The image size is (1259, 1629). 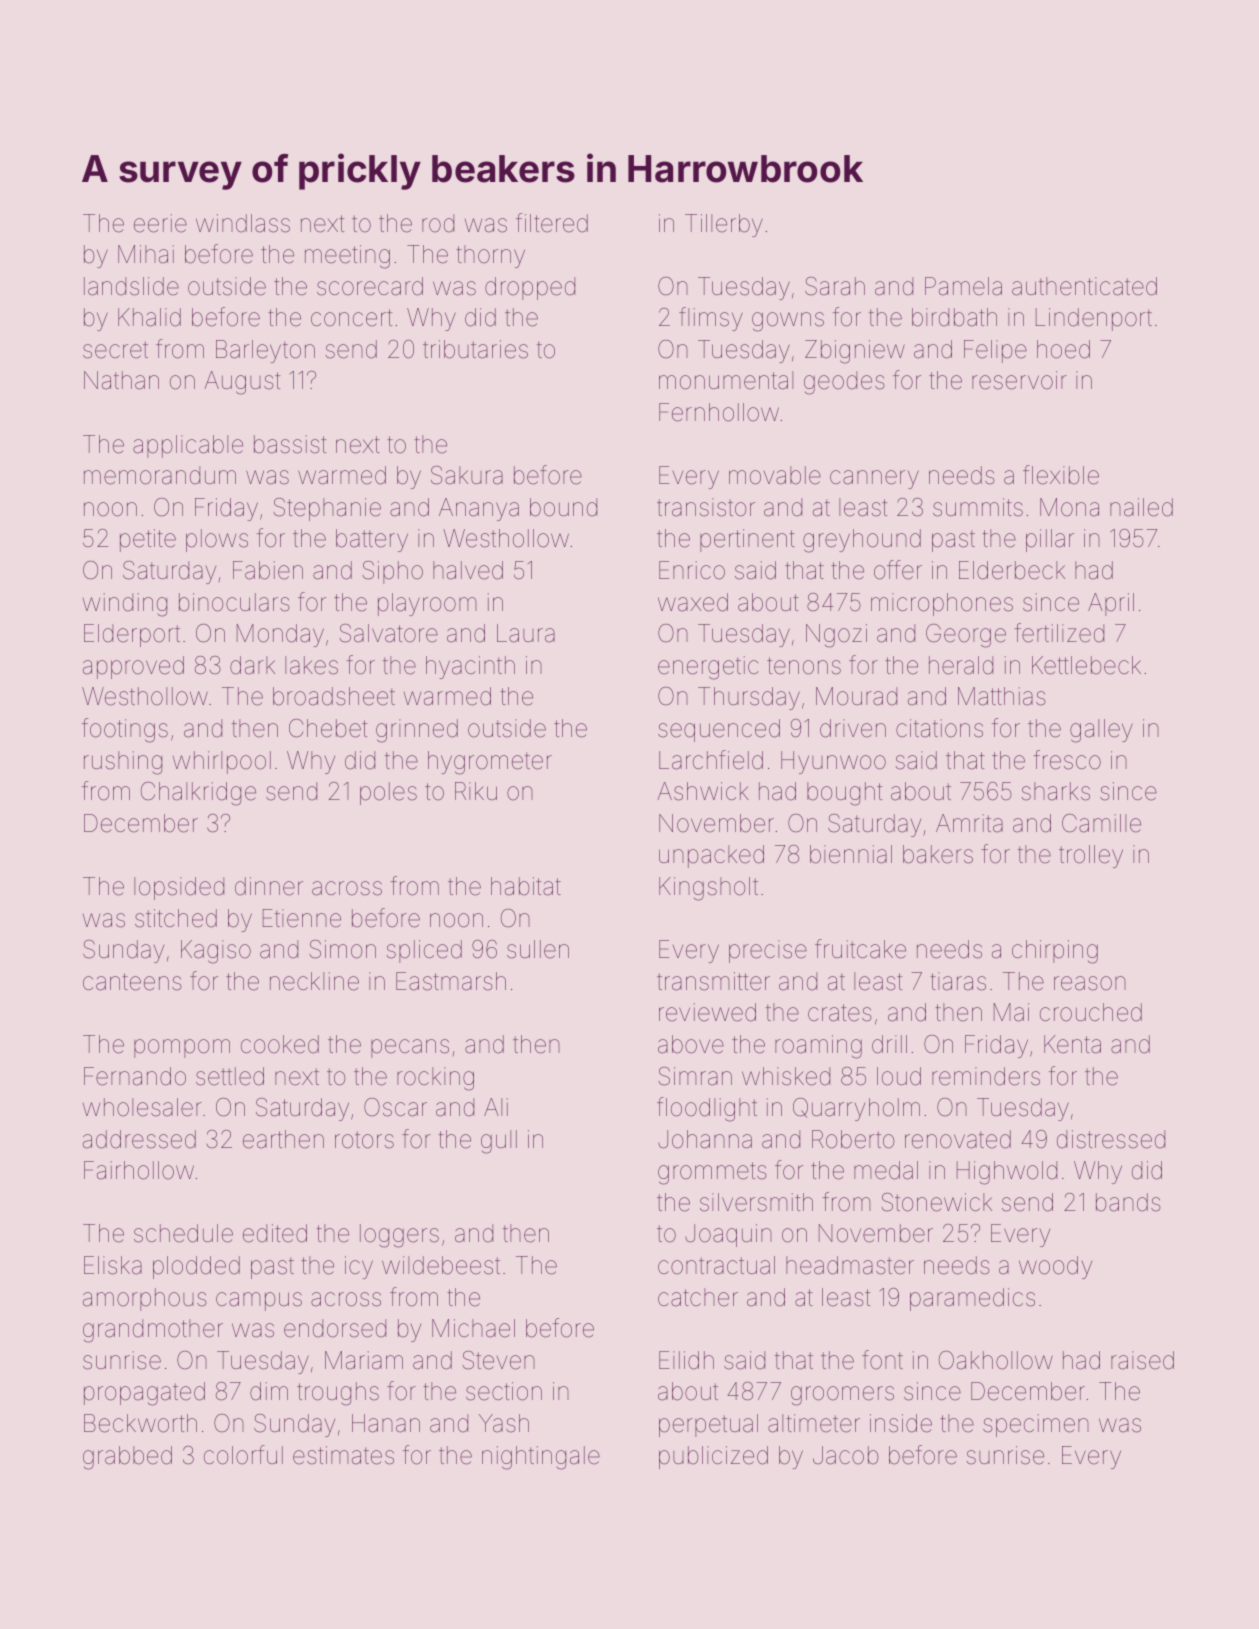 I want to click on battery, so click(x=372, y=540).
